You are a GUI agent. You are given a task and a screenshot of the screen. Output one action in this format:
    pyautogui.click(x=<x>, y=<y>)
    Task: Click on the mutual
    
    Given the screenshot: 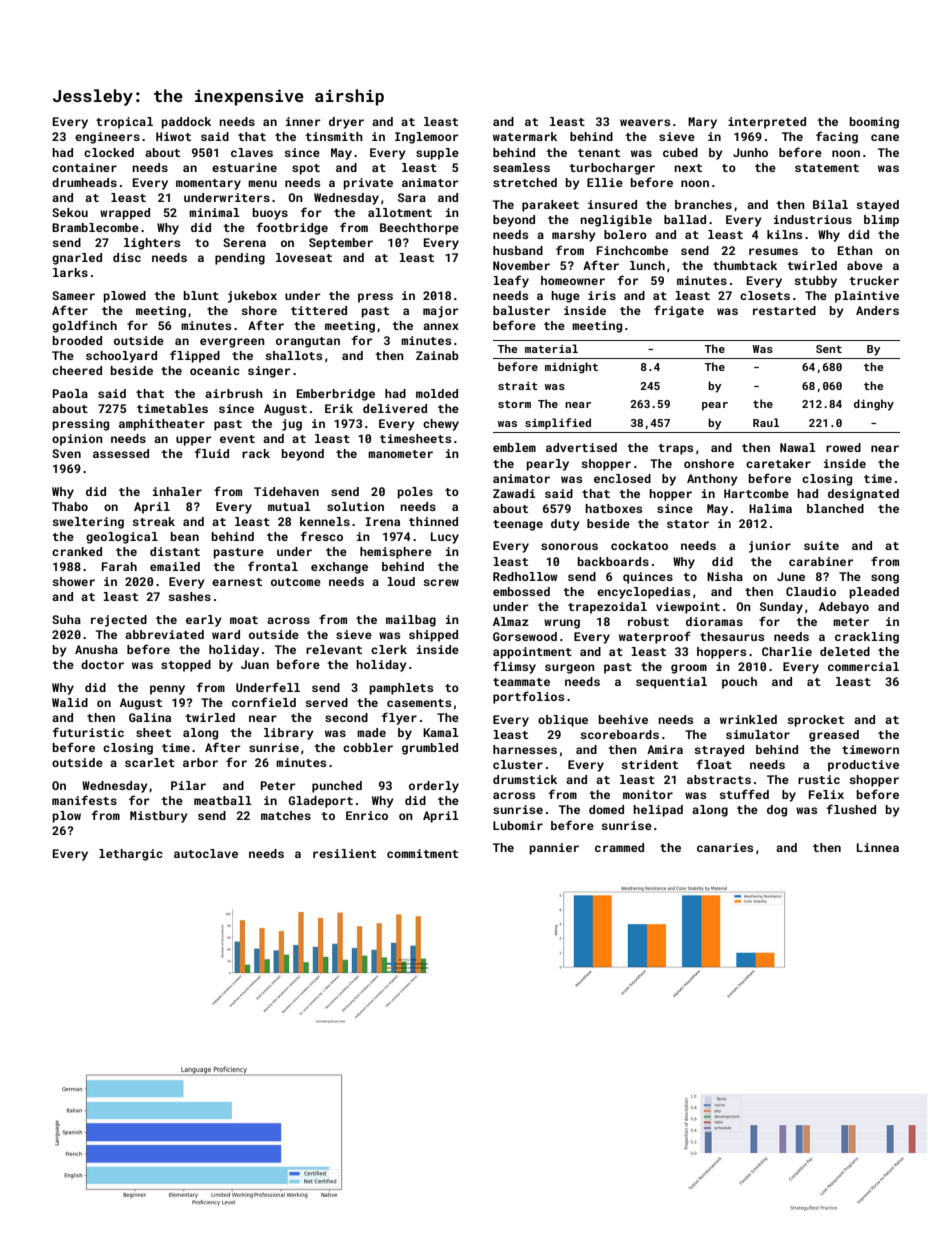 What is the action you would take?
    pyautogui.click(x=289, y=506)
